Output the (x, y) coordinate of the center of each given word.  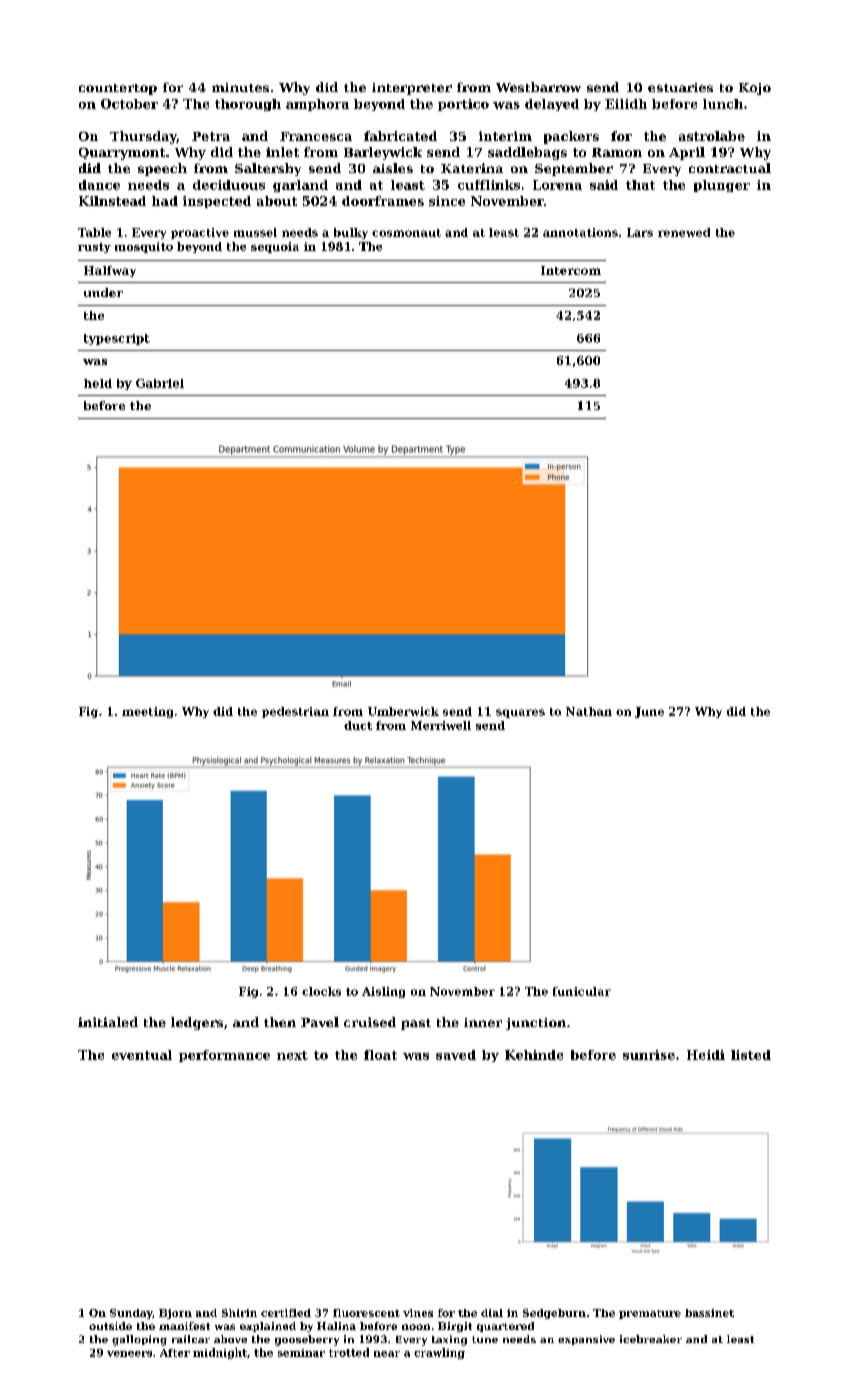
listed (751, 1055)
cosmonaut (406, 233)
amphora (317, 105)
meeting (147, 712)
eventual (142, 1055)
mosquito (144, 247)
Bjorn (175, 1314)
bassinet (709, 1313)
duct (358, 725)
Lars (640, 232)
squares (520, 713)
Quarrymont (122, 153)
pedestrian (295, 712)
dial (492, 1313)
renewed (684, 232)
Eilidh (626, 104)
